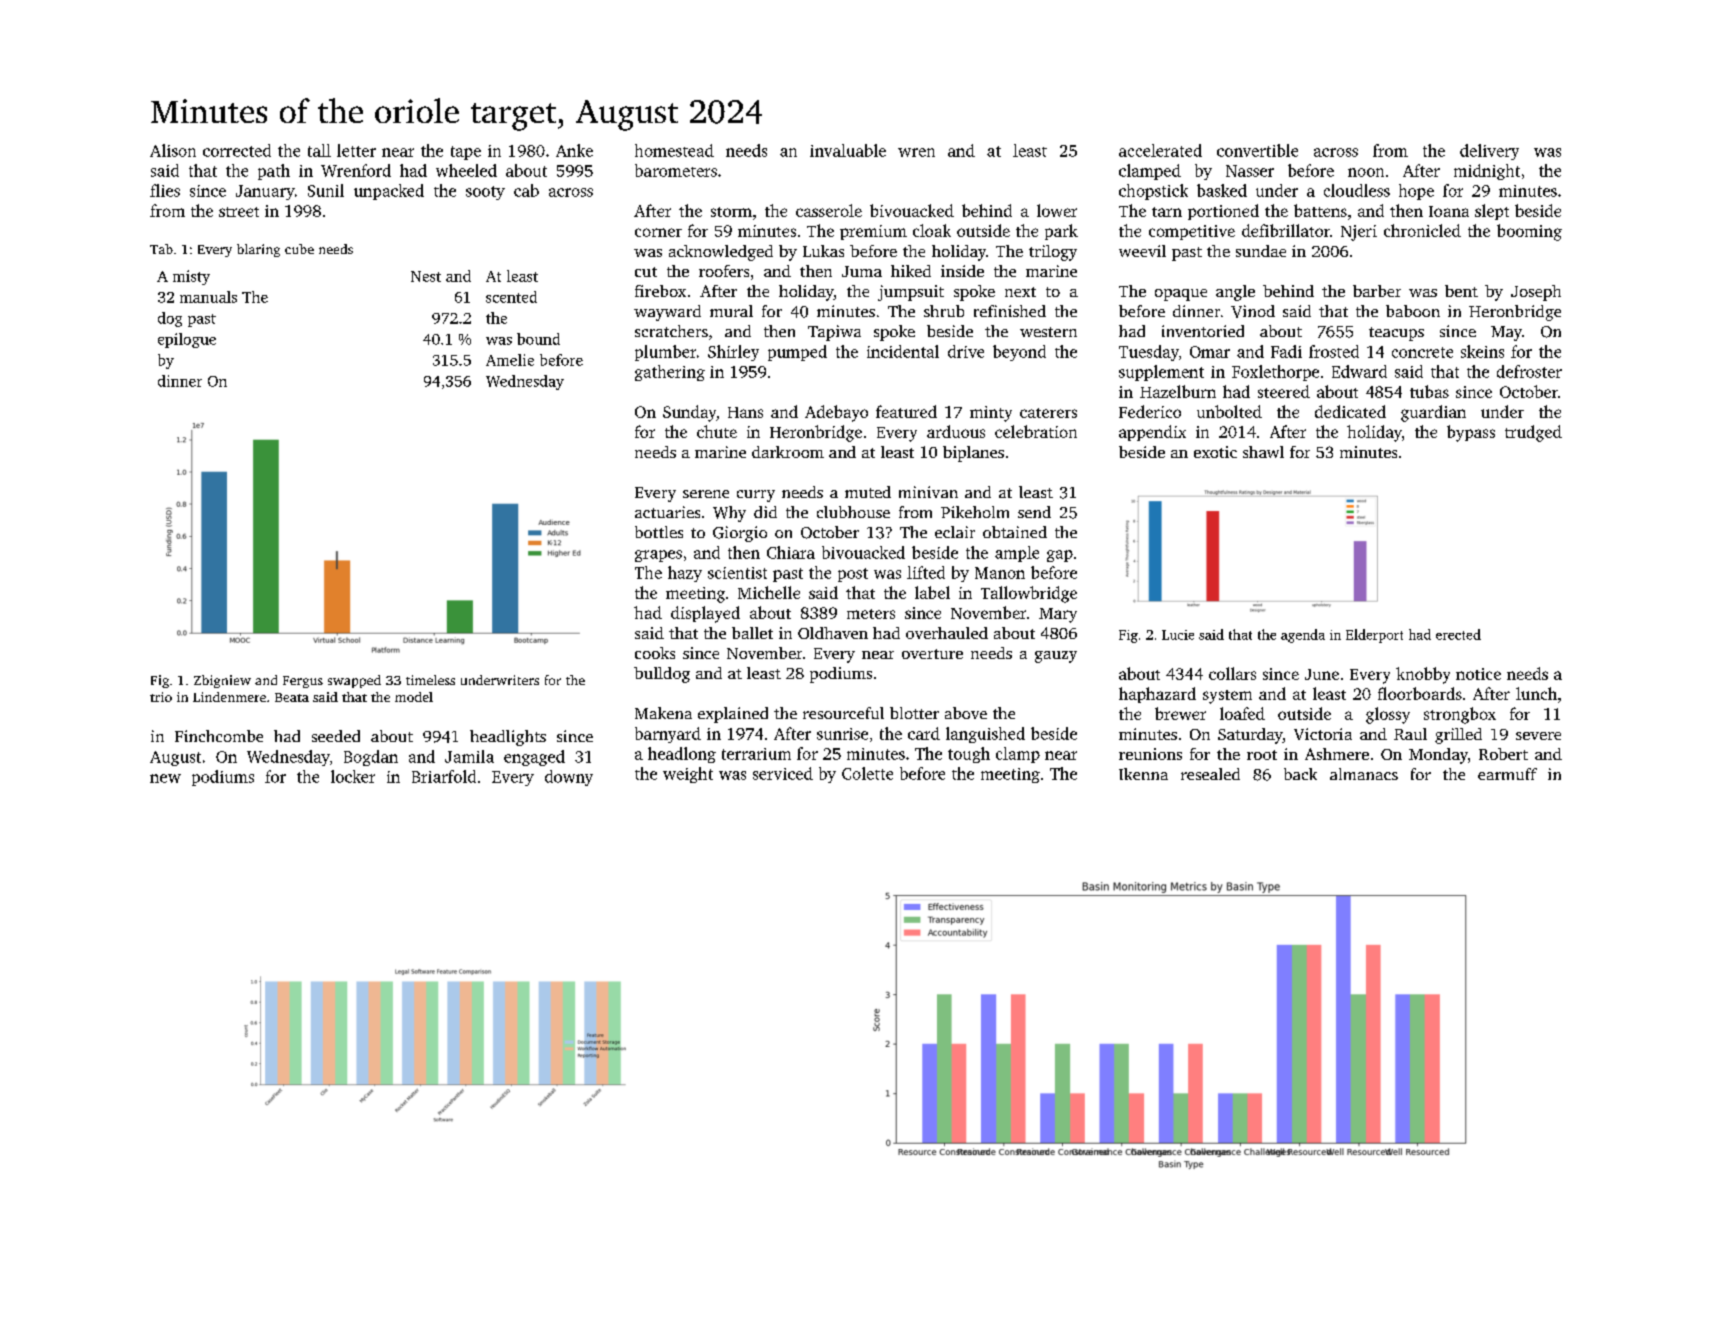  I want to click on delivery, so click(1489, 152).
